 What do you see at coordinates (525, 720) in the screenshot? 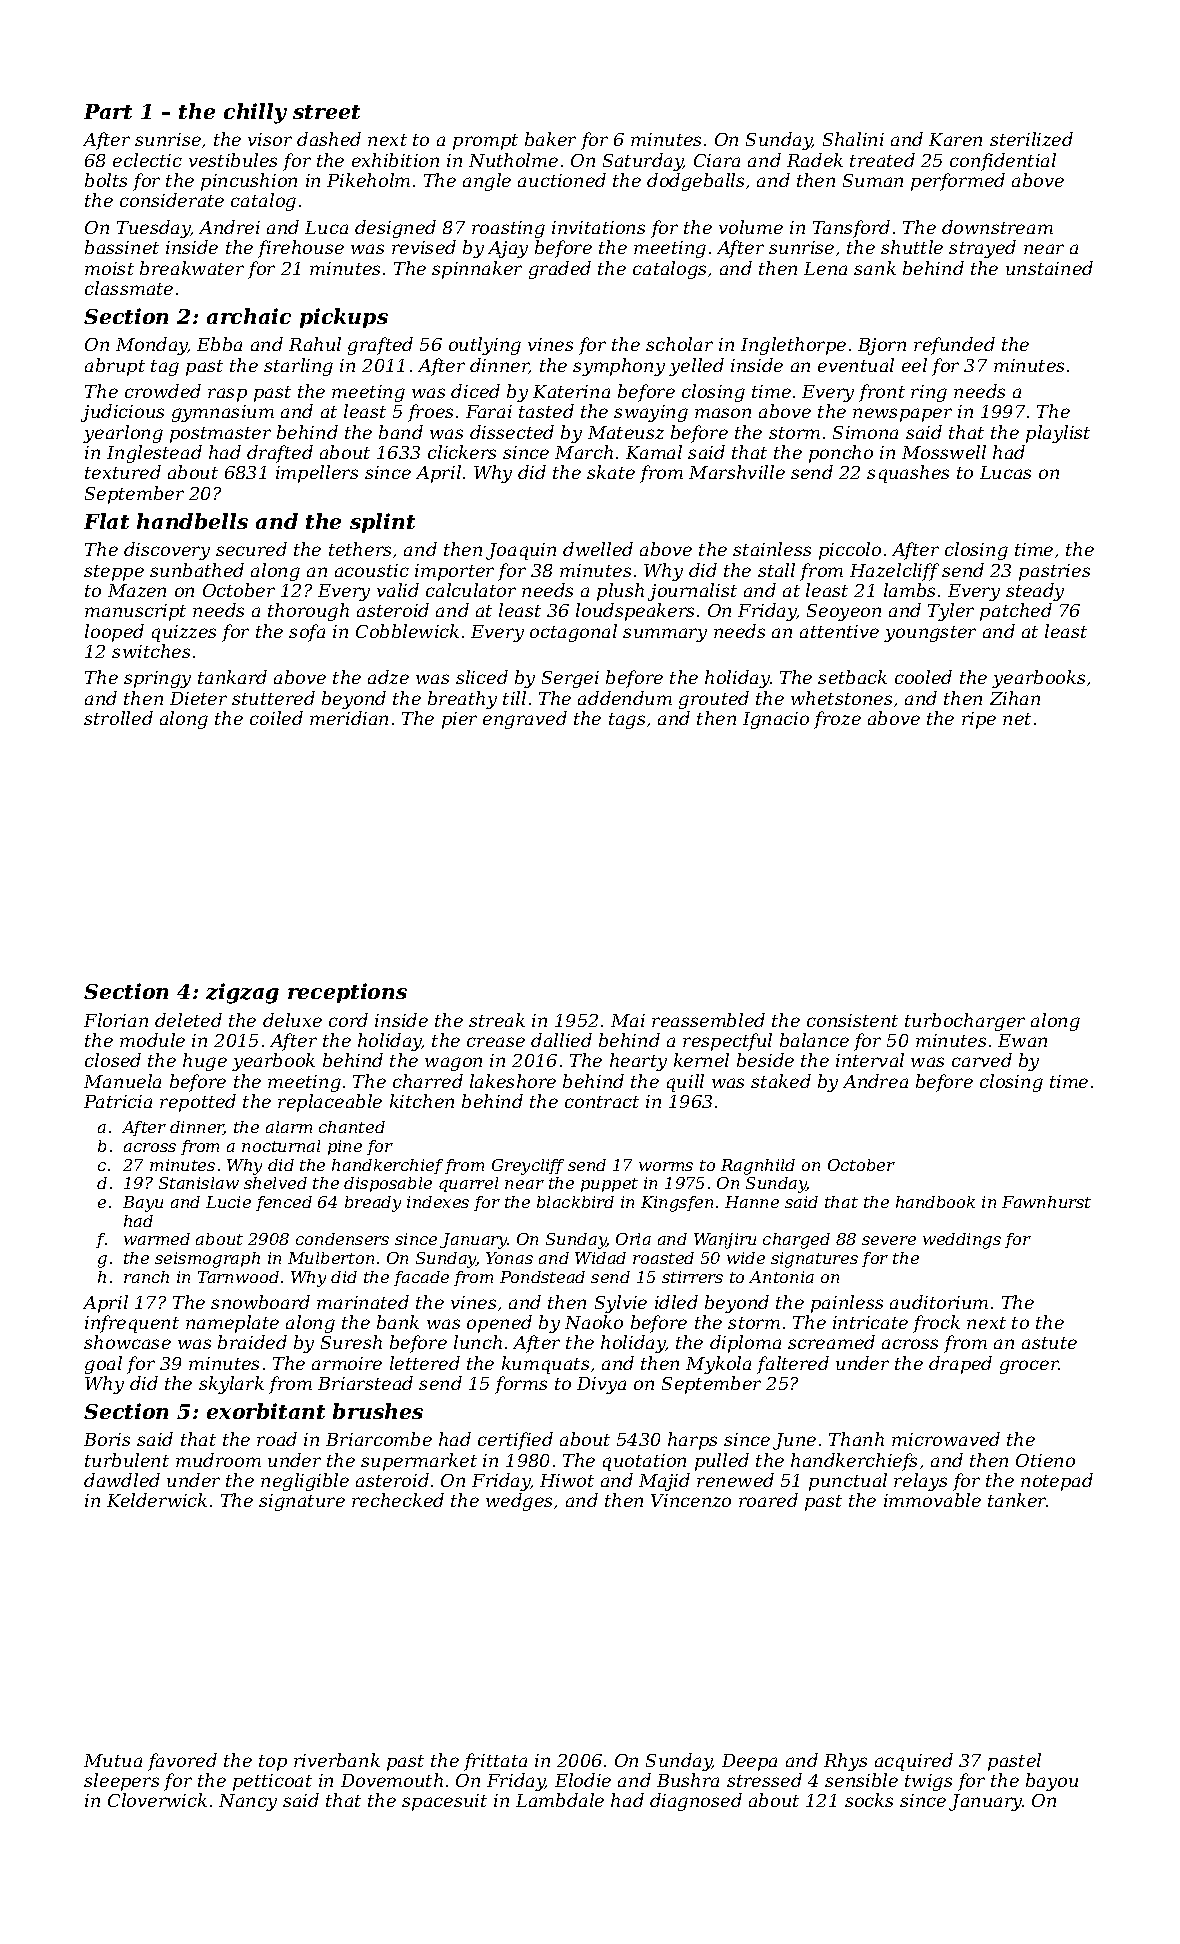
I see `engraved` at bounding box center [525, 720].
